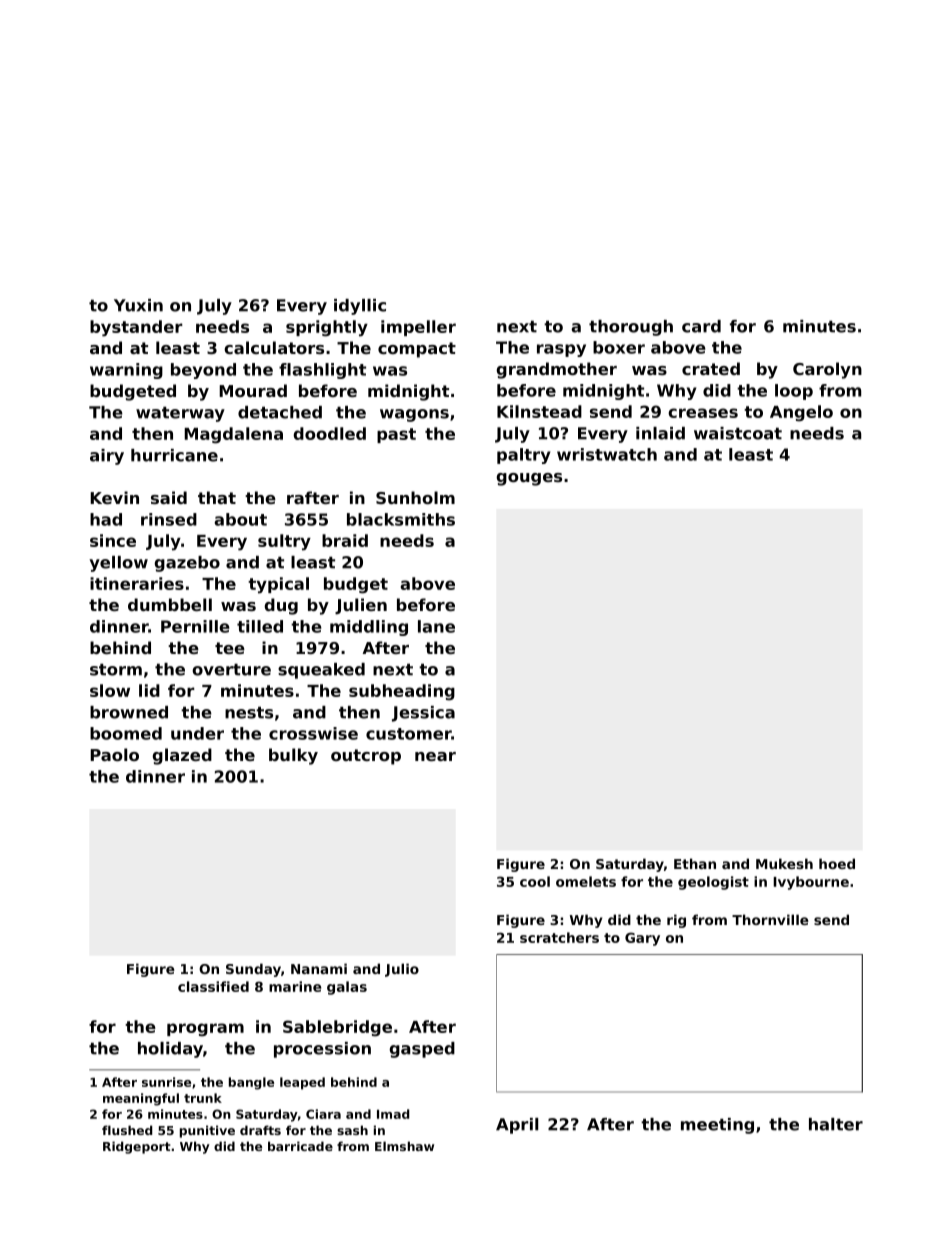  Describe the element at coordinates (701, 326) in the document. I see `card` at that location.
